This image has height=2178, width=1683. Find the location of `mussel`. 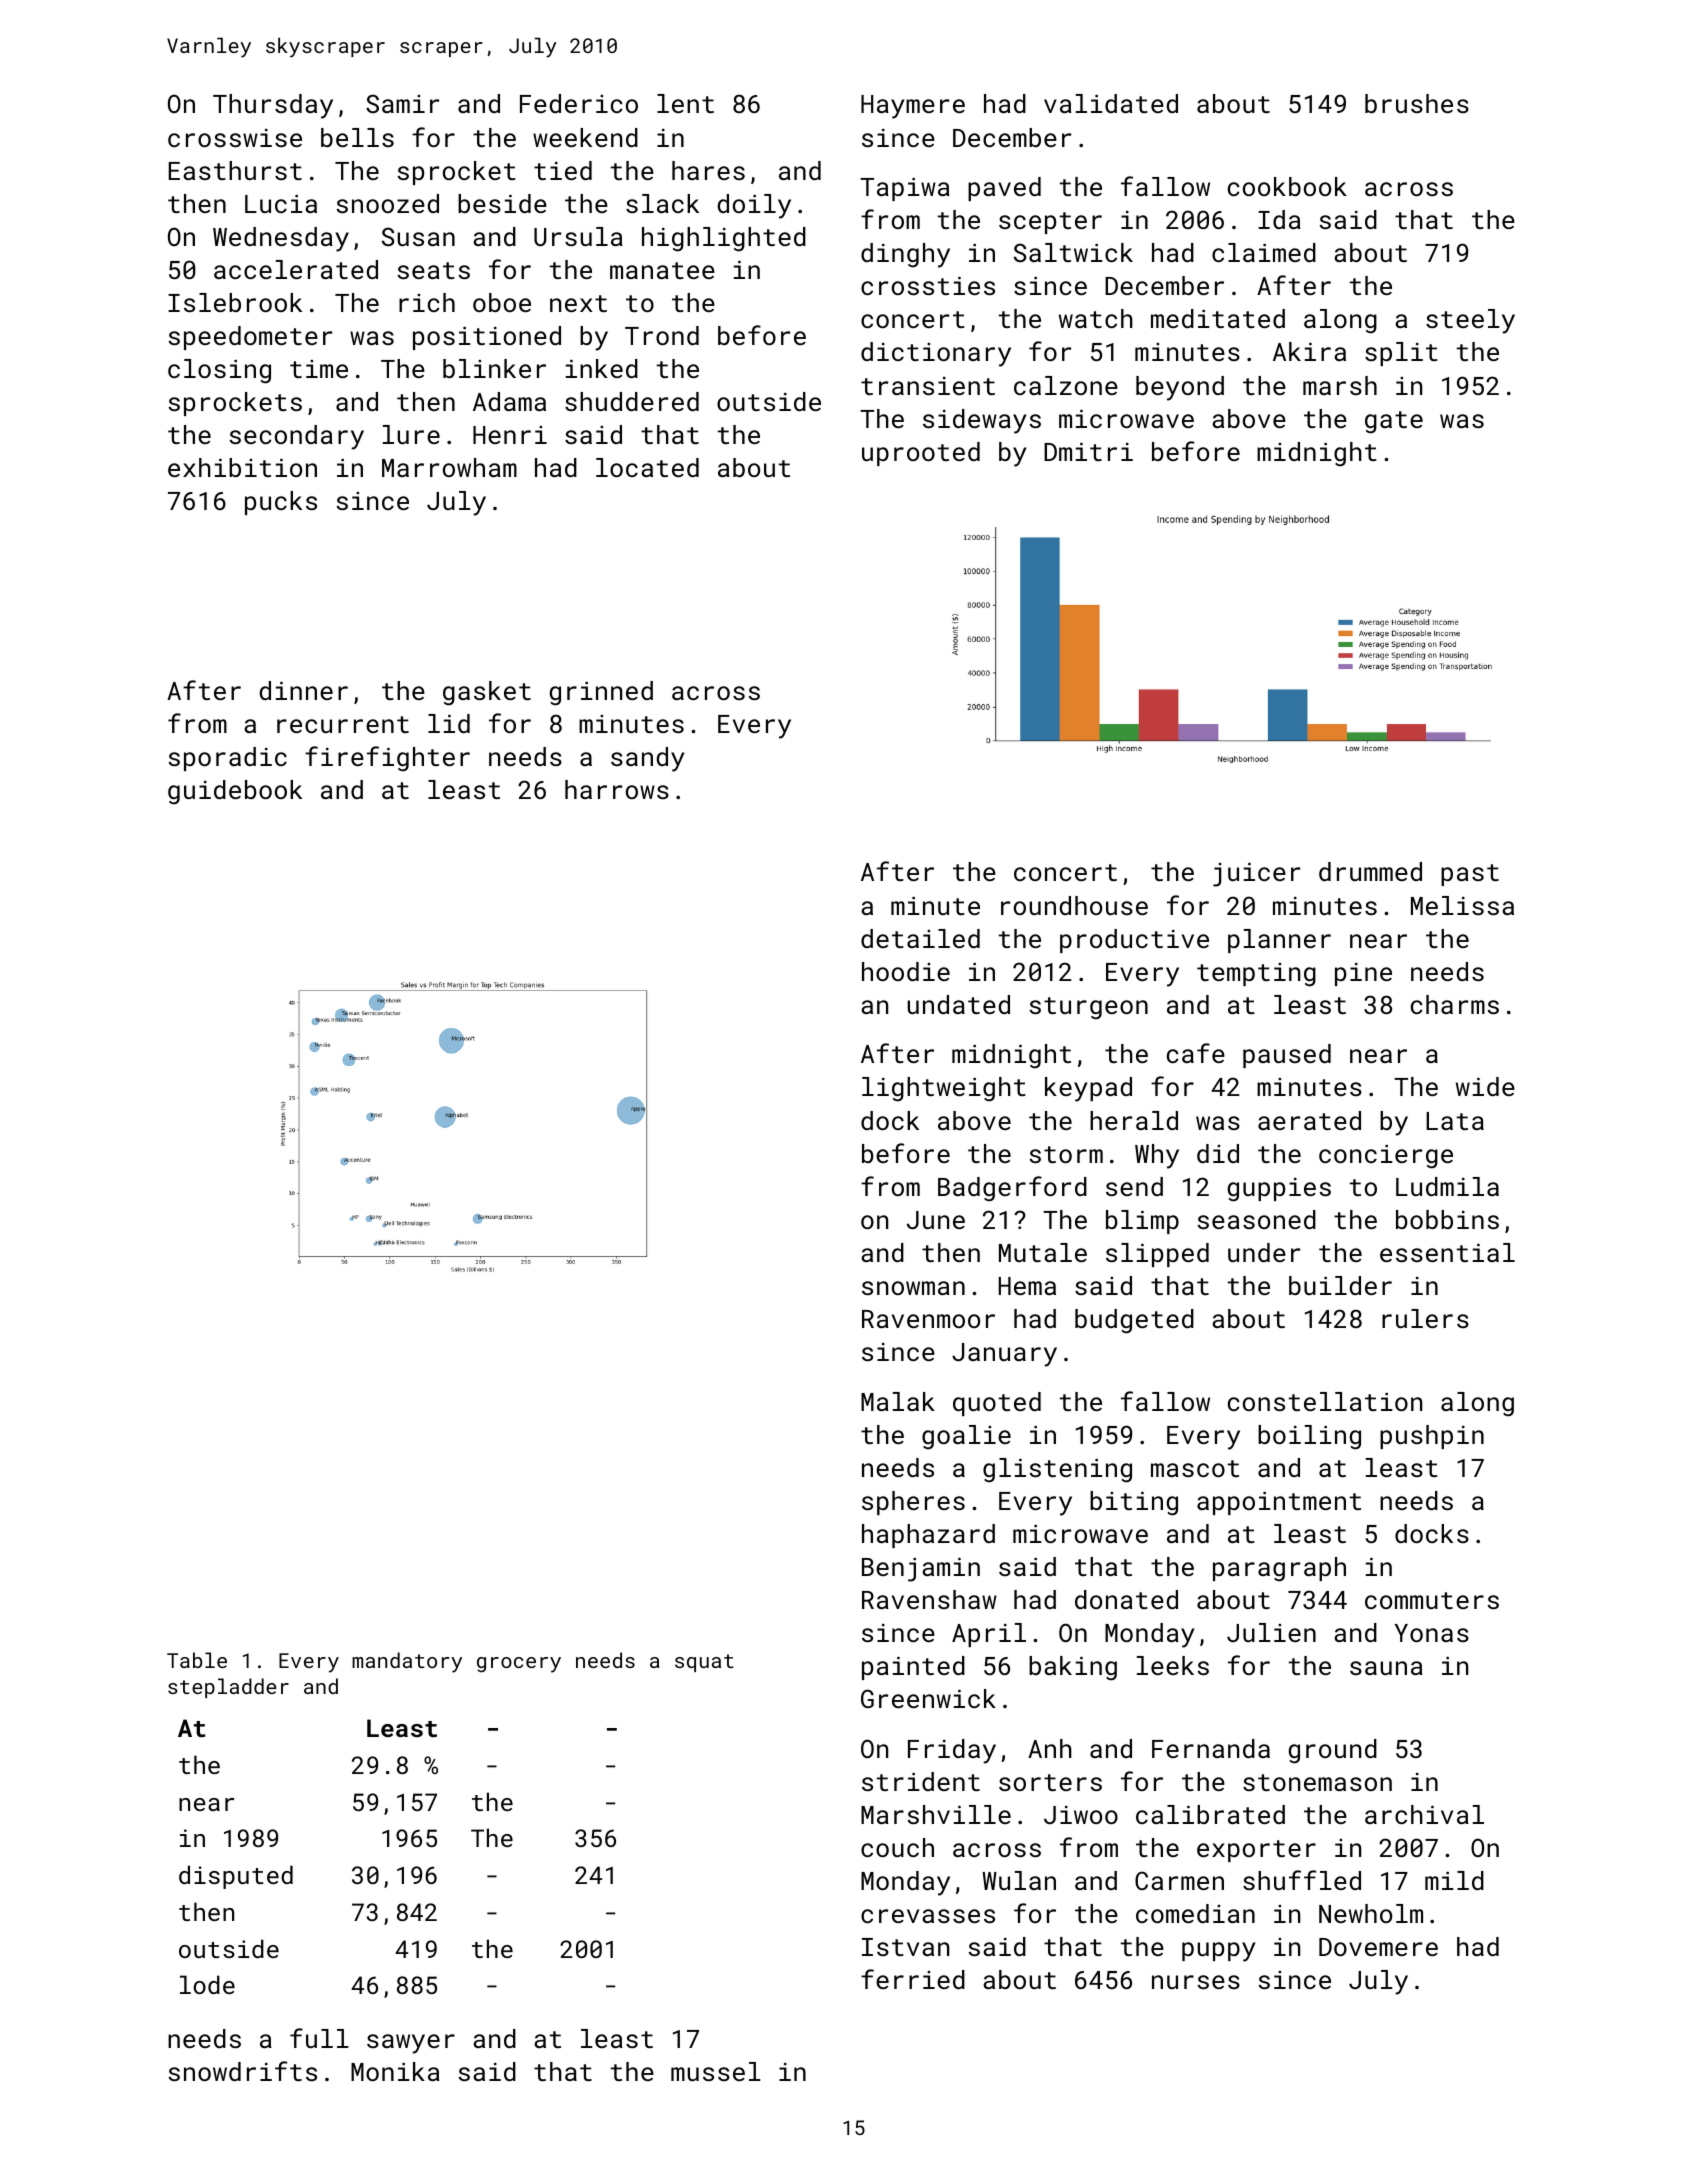

mussel is located at coordinates (716, 2071).
